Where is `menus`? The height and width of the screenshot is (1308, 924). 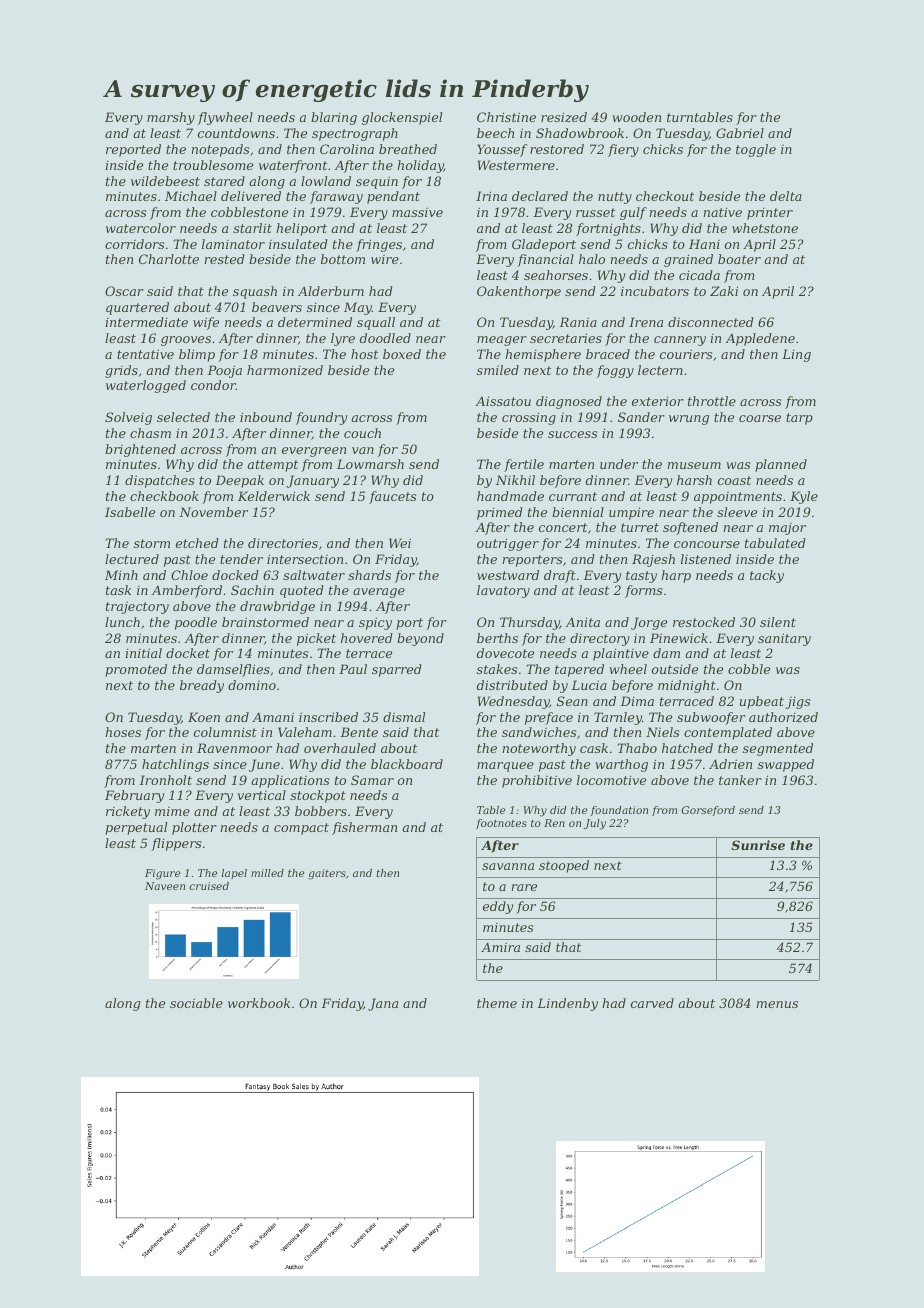
menus is located at coordinates (777, 1004).
